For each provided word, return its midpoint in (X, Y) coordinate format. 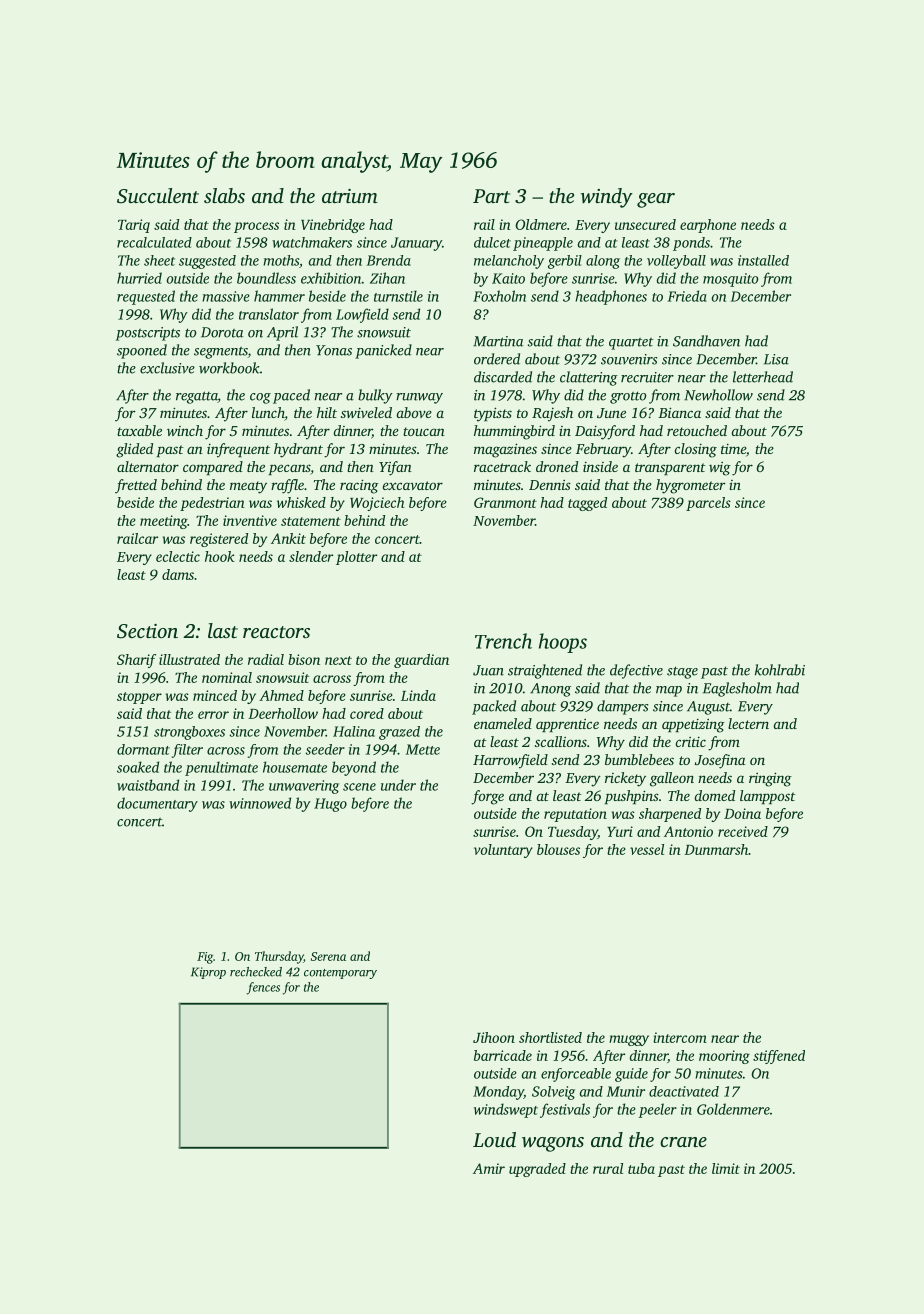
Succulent (158, 196)
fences (263, 988)
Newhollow (718, 395)
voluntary (503, 851)
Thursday (279, 957)
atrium (350, 196)
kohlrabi (780, 670)
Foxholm (499, 296)
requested (146, 297)
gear (656, 200)
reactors (276, 632)
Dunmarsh (716, 849)
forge (487, 797)
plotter (356, 558)
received (743, 831)
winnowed (260, 803)
